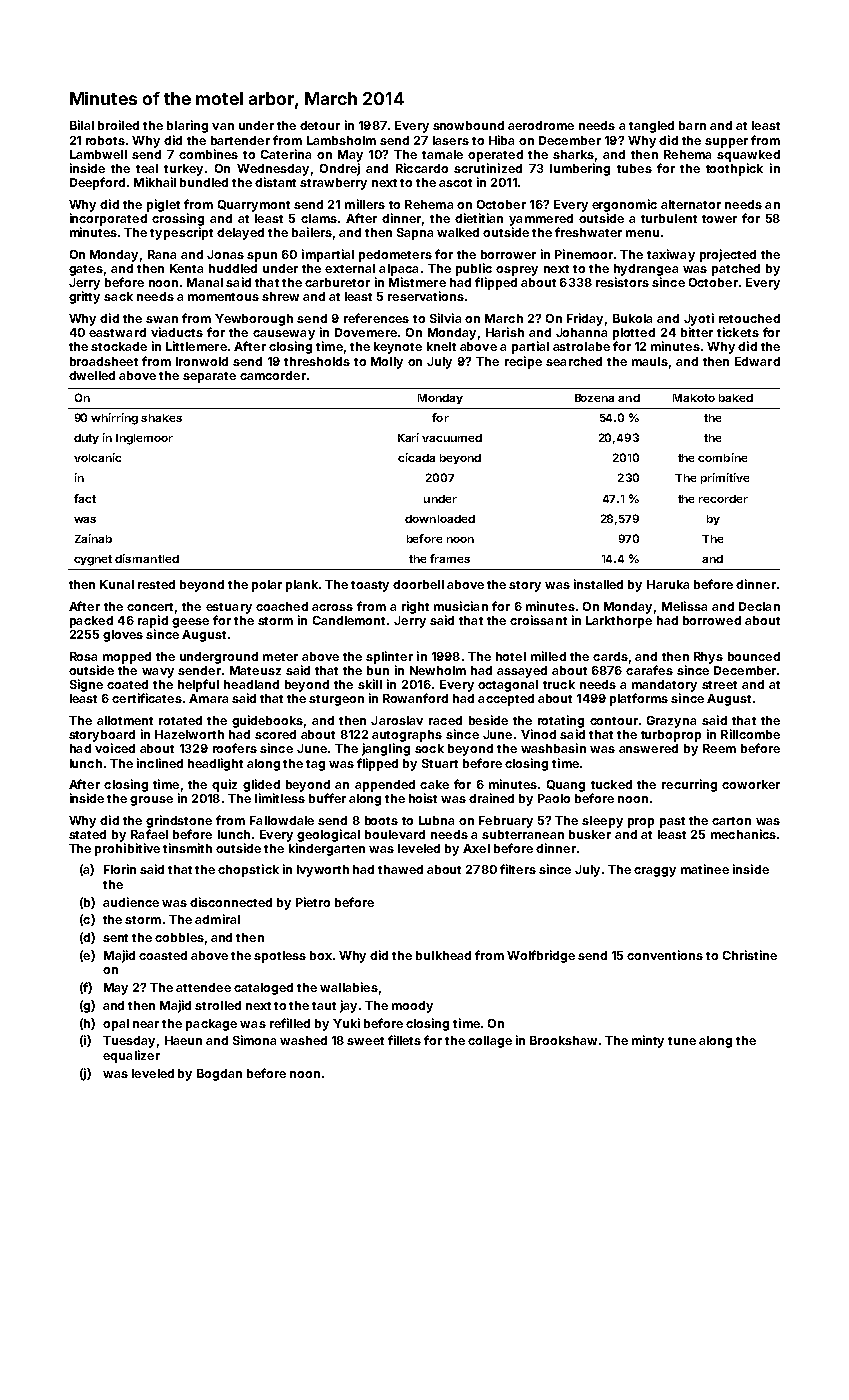 Image resolution: width=849 pixels, height=1400 pixels. I want to click on primitive, so click(725, 478).
